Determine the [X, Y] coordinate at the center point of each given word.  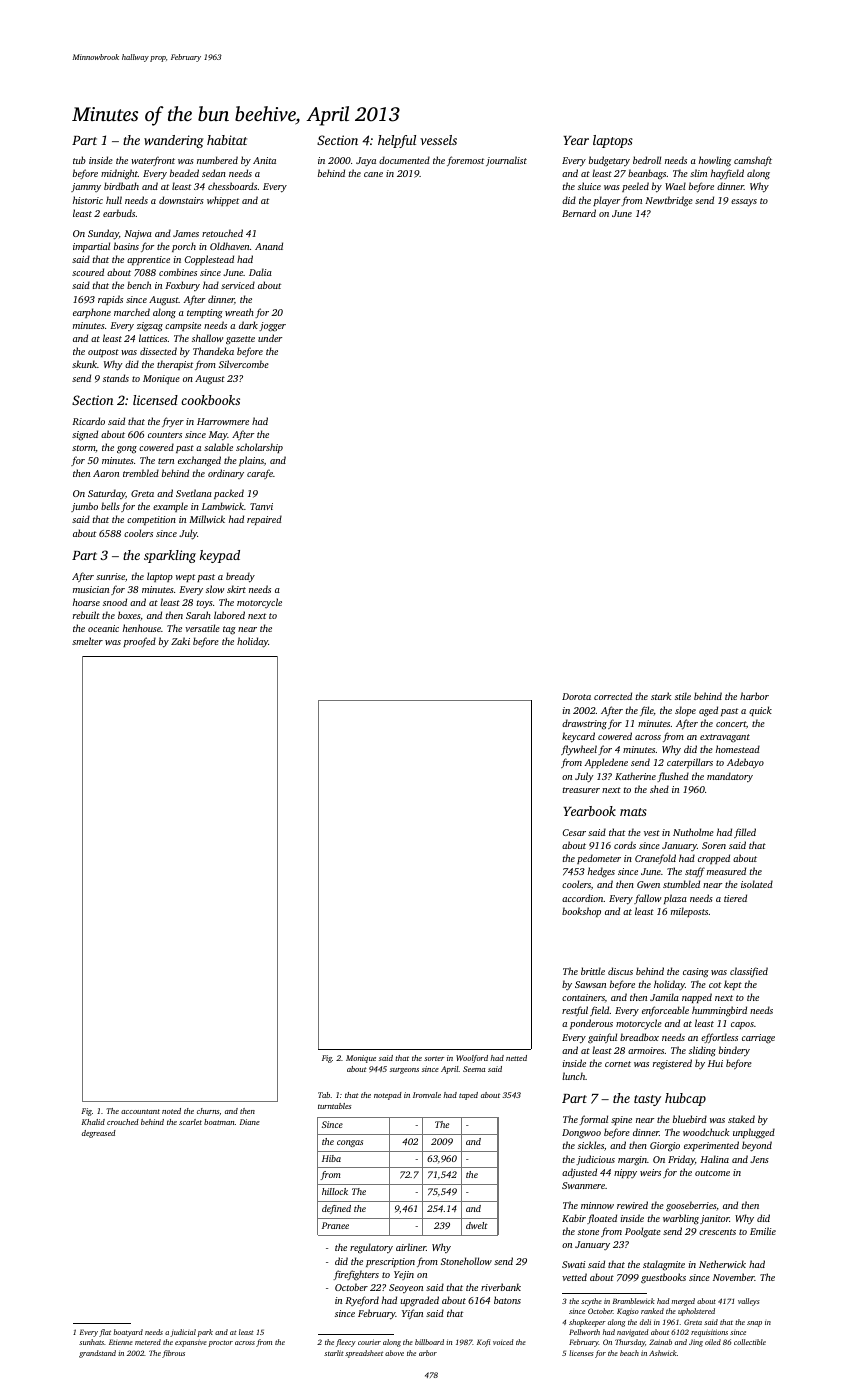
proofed [139, 642]
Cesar [574, 832]
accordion [583, 898]
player [606, 201]
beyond [757, 1146]
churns [208, 1111]
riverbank [501, 1287]
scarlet [190, 1122]
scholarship [259, 448]
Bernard [579, 213]
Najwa [138, 234]
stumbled [681, 884]
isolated [757, 884]
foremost [465, 161]
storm [84, 449]
